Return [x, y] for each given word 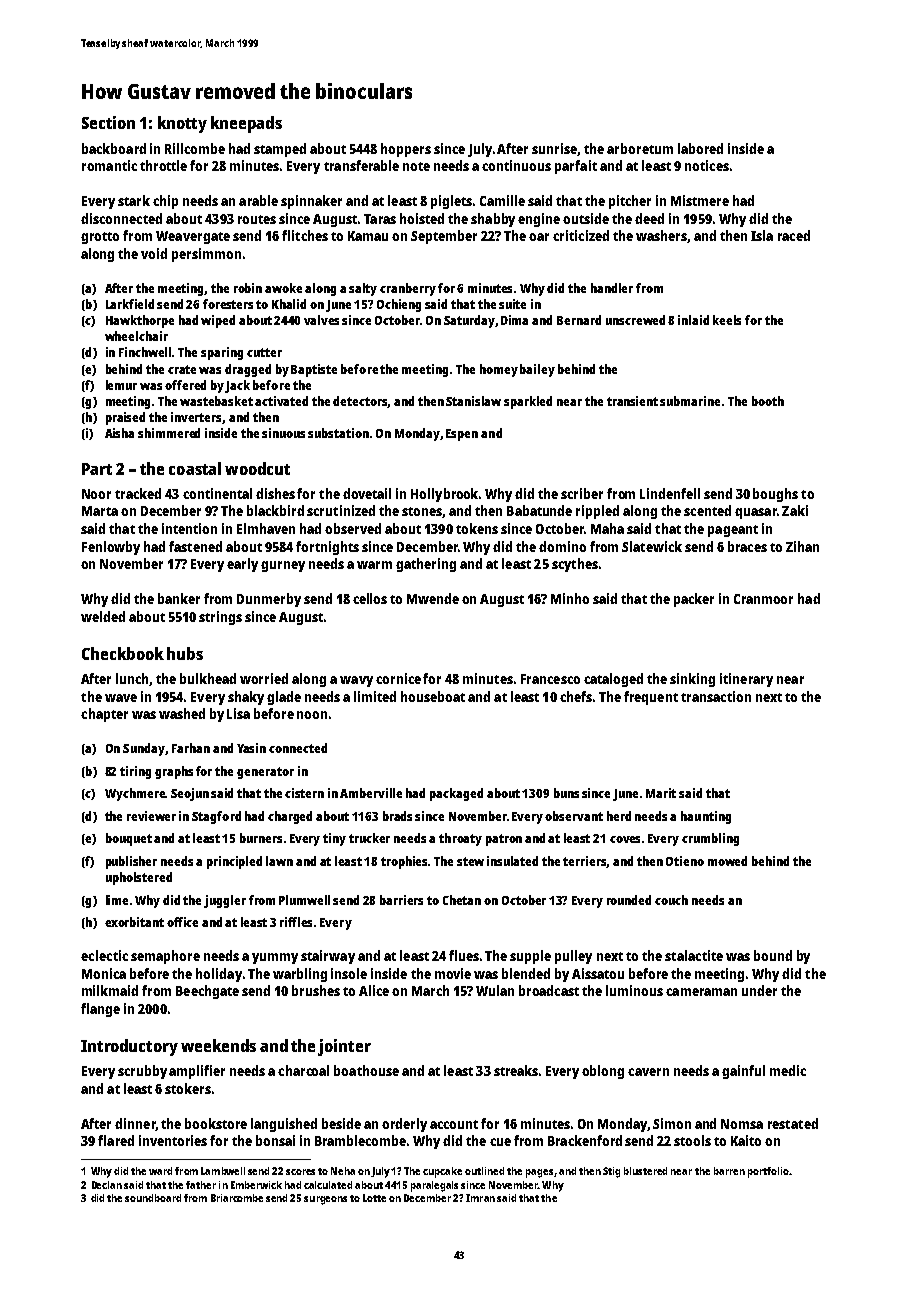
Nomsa [742, 1124]
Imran [480, 1198]
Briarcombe [237, 1198]
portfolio [768, 1172]
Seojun [190, 794]
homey [499, 370]
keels [727, 320]
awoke [283, 288]
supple [530, 957]
